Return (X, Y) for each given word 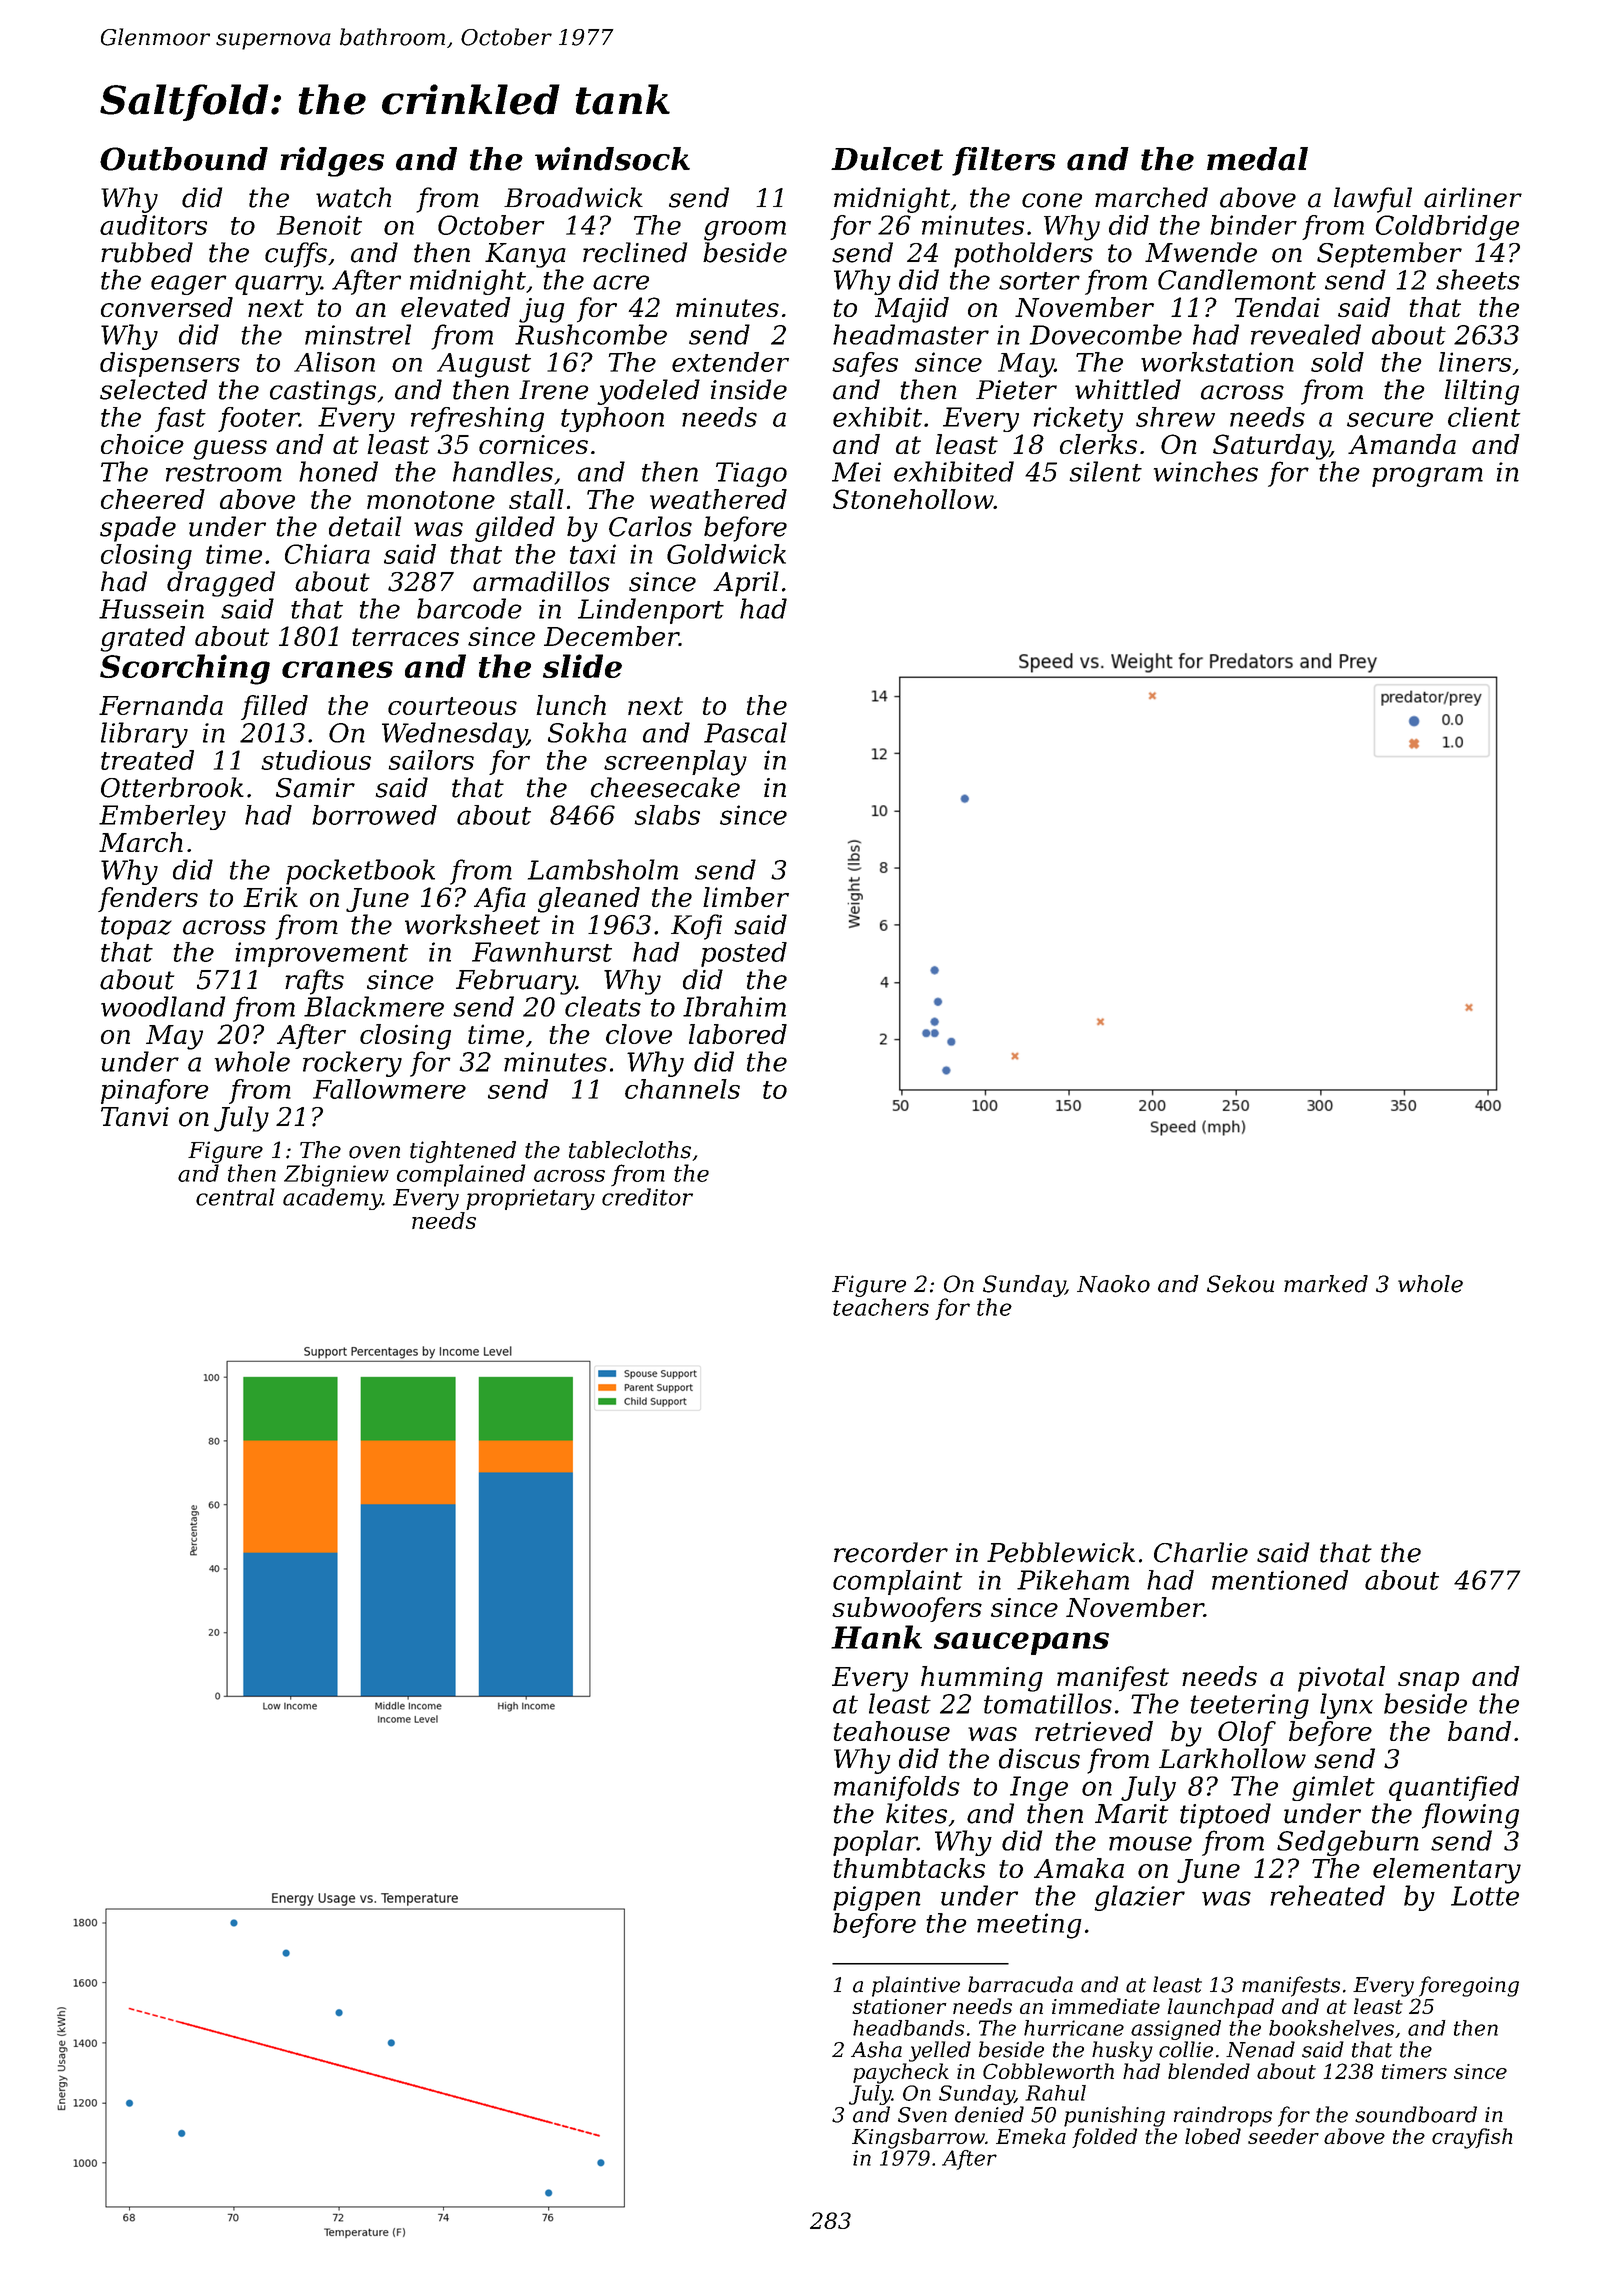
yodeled (648, 392)
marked (1326, 1284)
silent (1105, 471)
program (1427, 477)
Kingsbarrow (918, 2138)
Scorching (185, 669)
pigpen (877, 1898)
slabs (667, 815)
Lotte (1485, 1896)
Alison (334, 362)
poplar (875, 1843)
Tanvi (135, 1117)
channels (682, 1089)
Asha (876, 2049)
